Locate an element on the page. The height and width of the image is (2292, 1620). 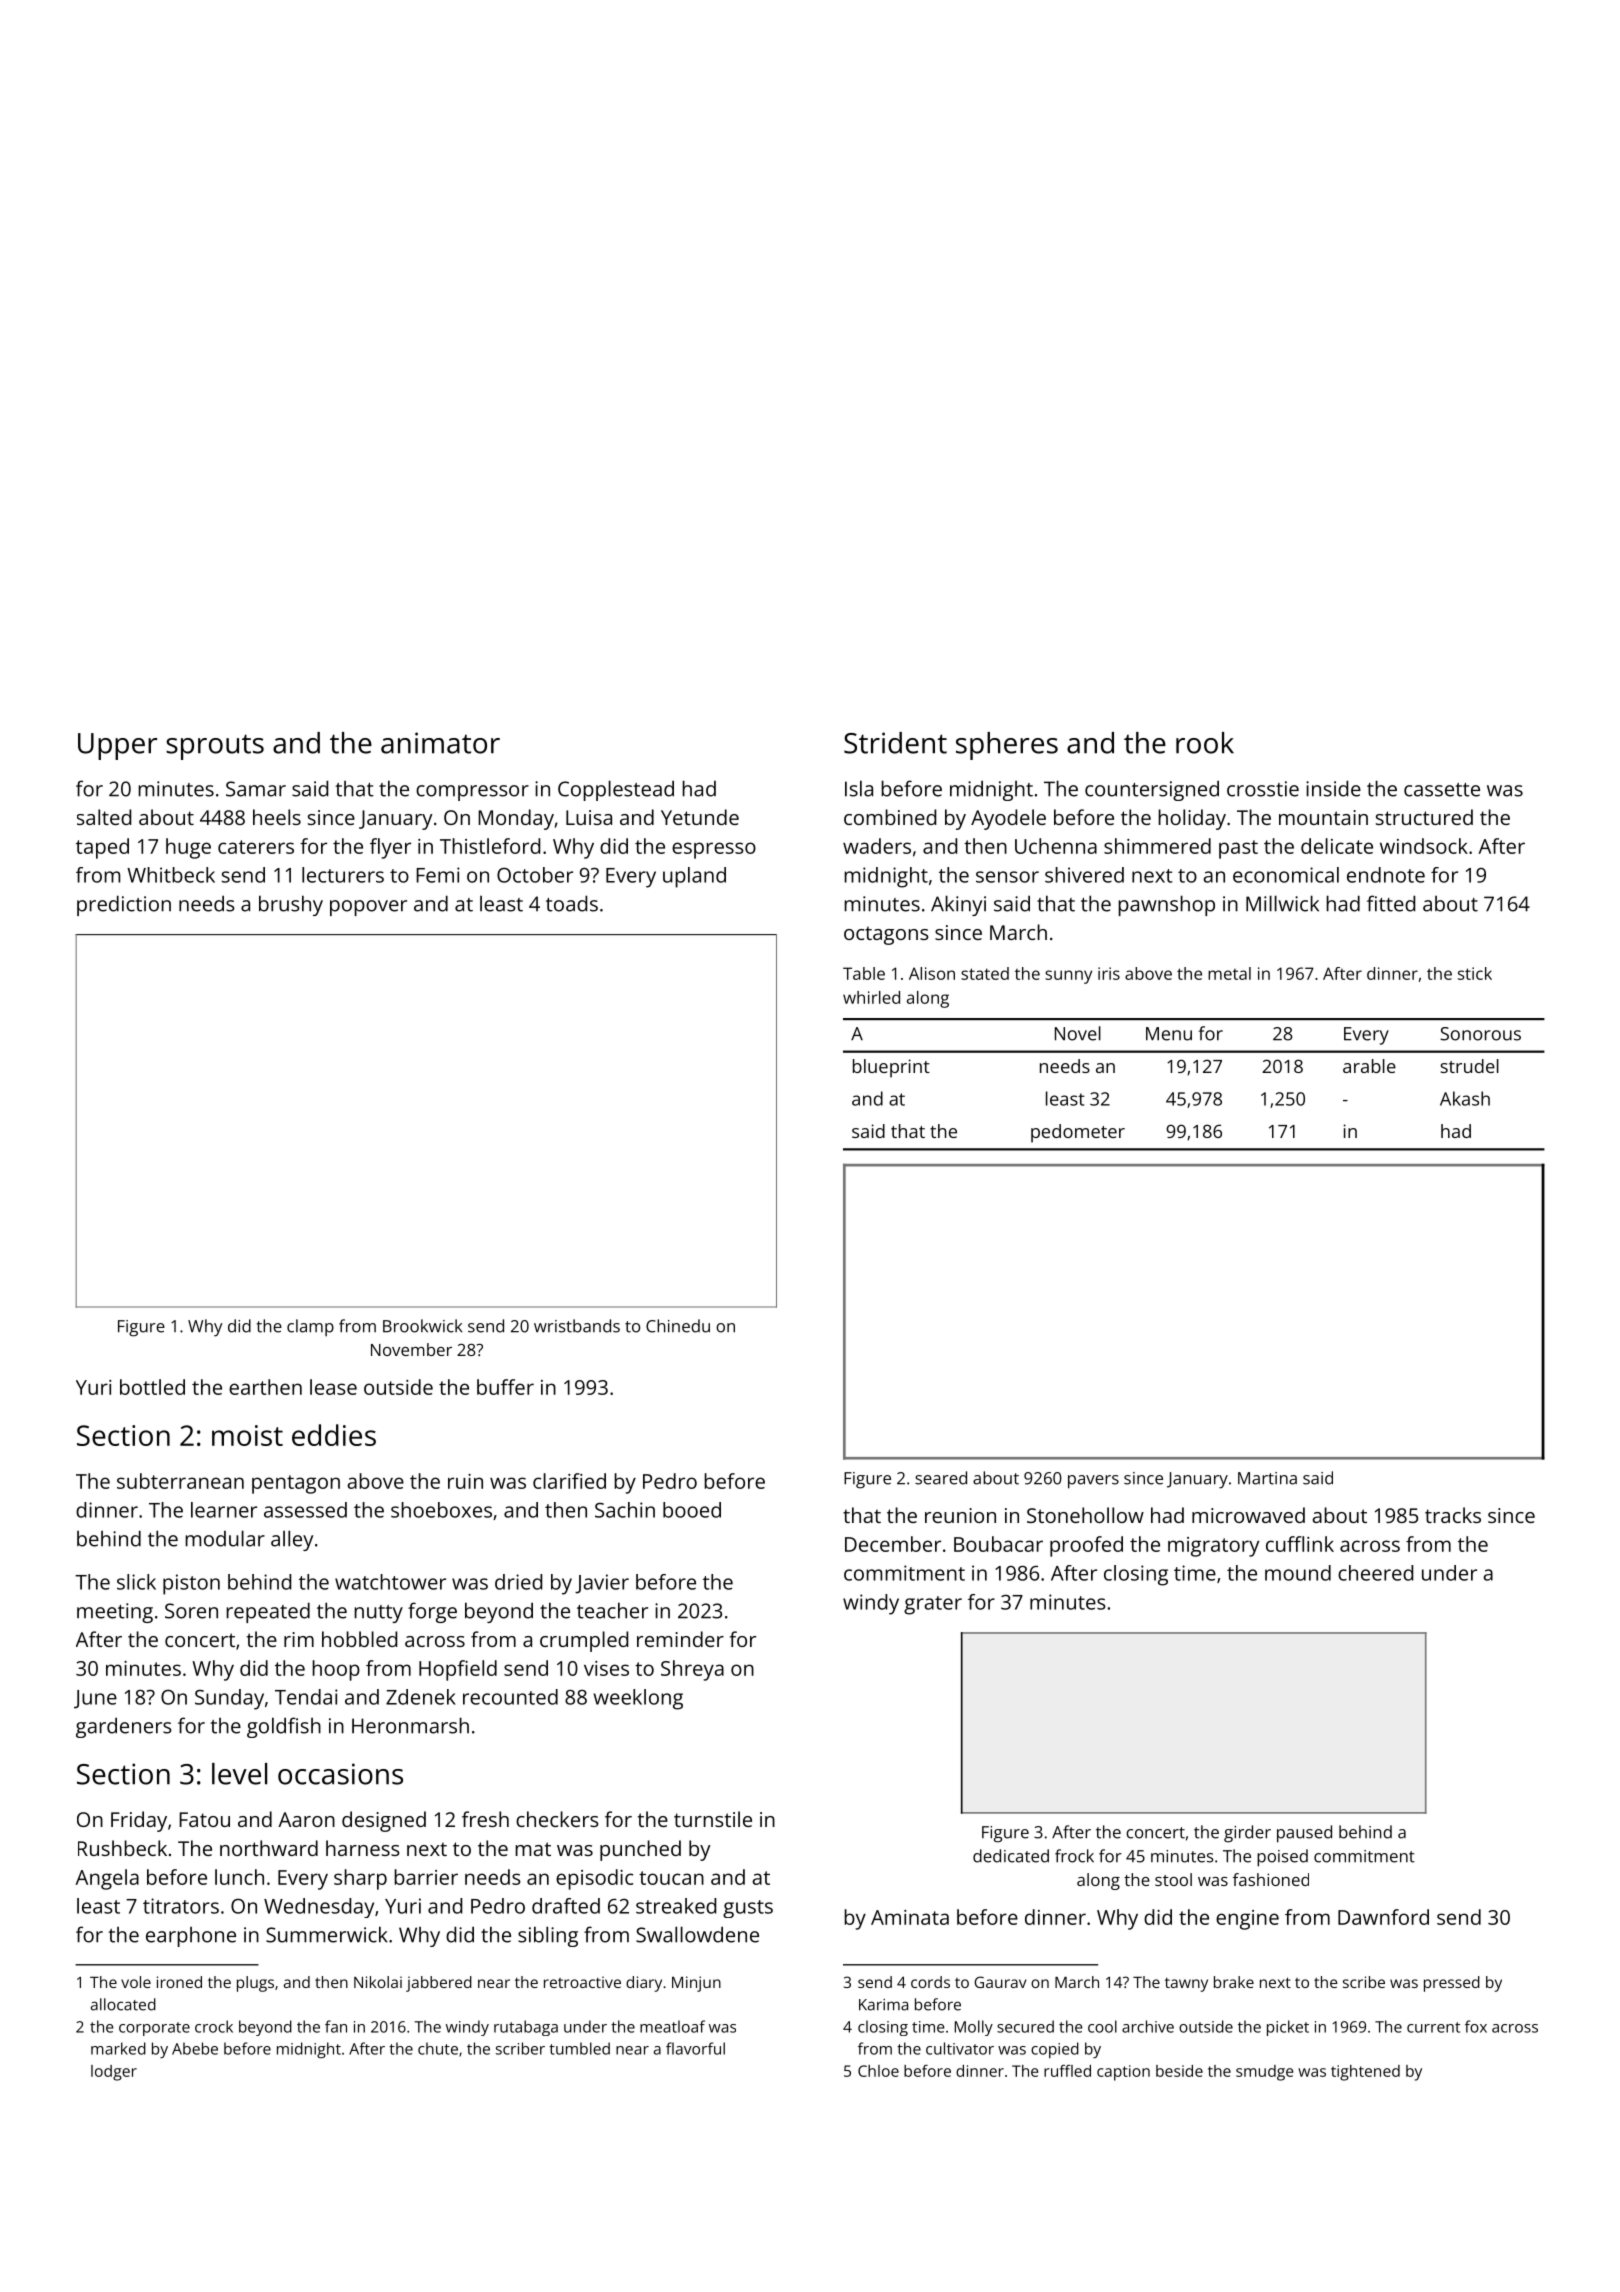
tracks is located at coordinates (1453, 1515).
